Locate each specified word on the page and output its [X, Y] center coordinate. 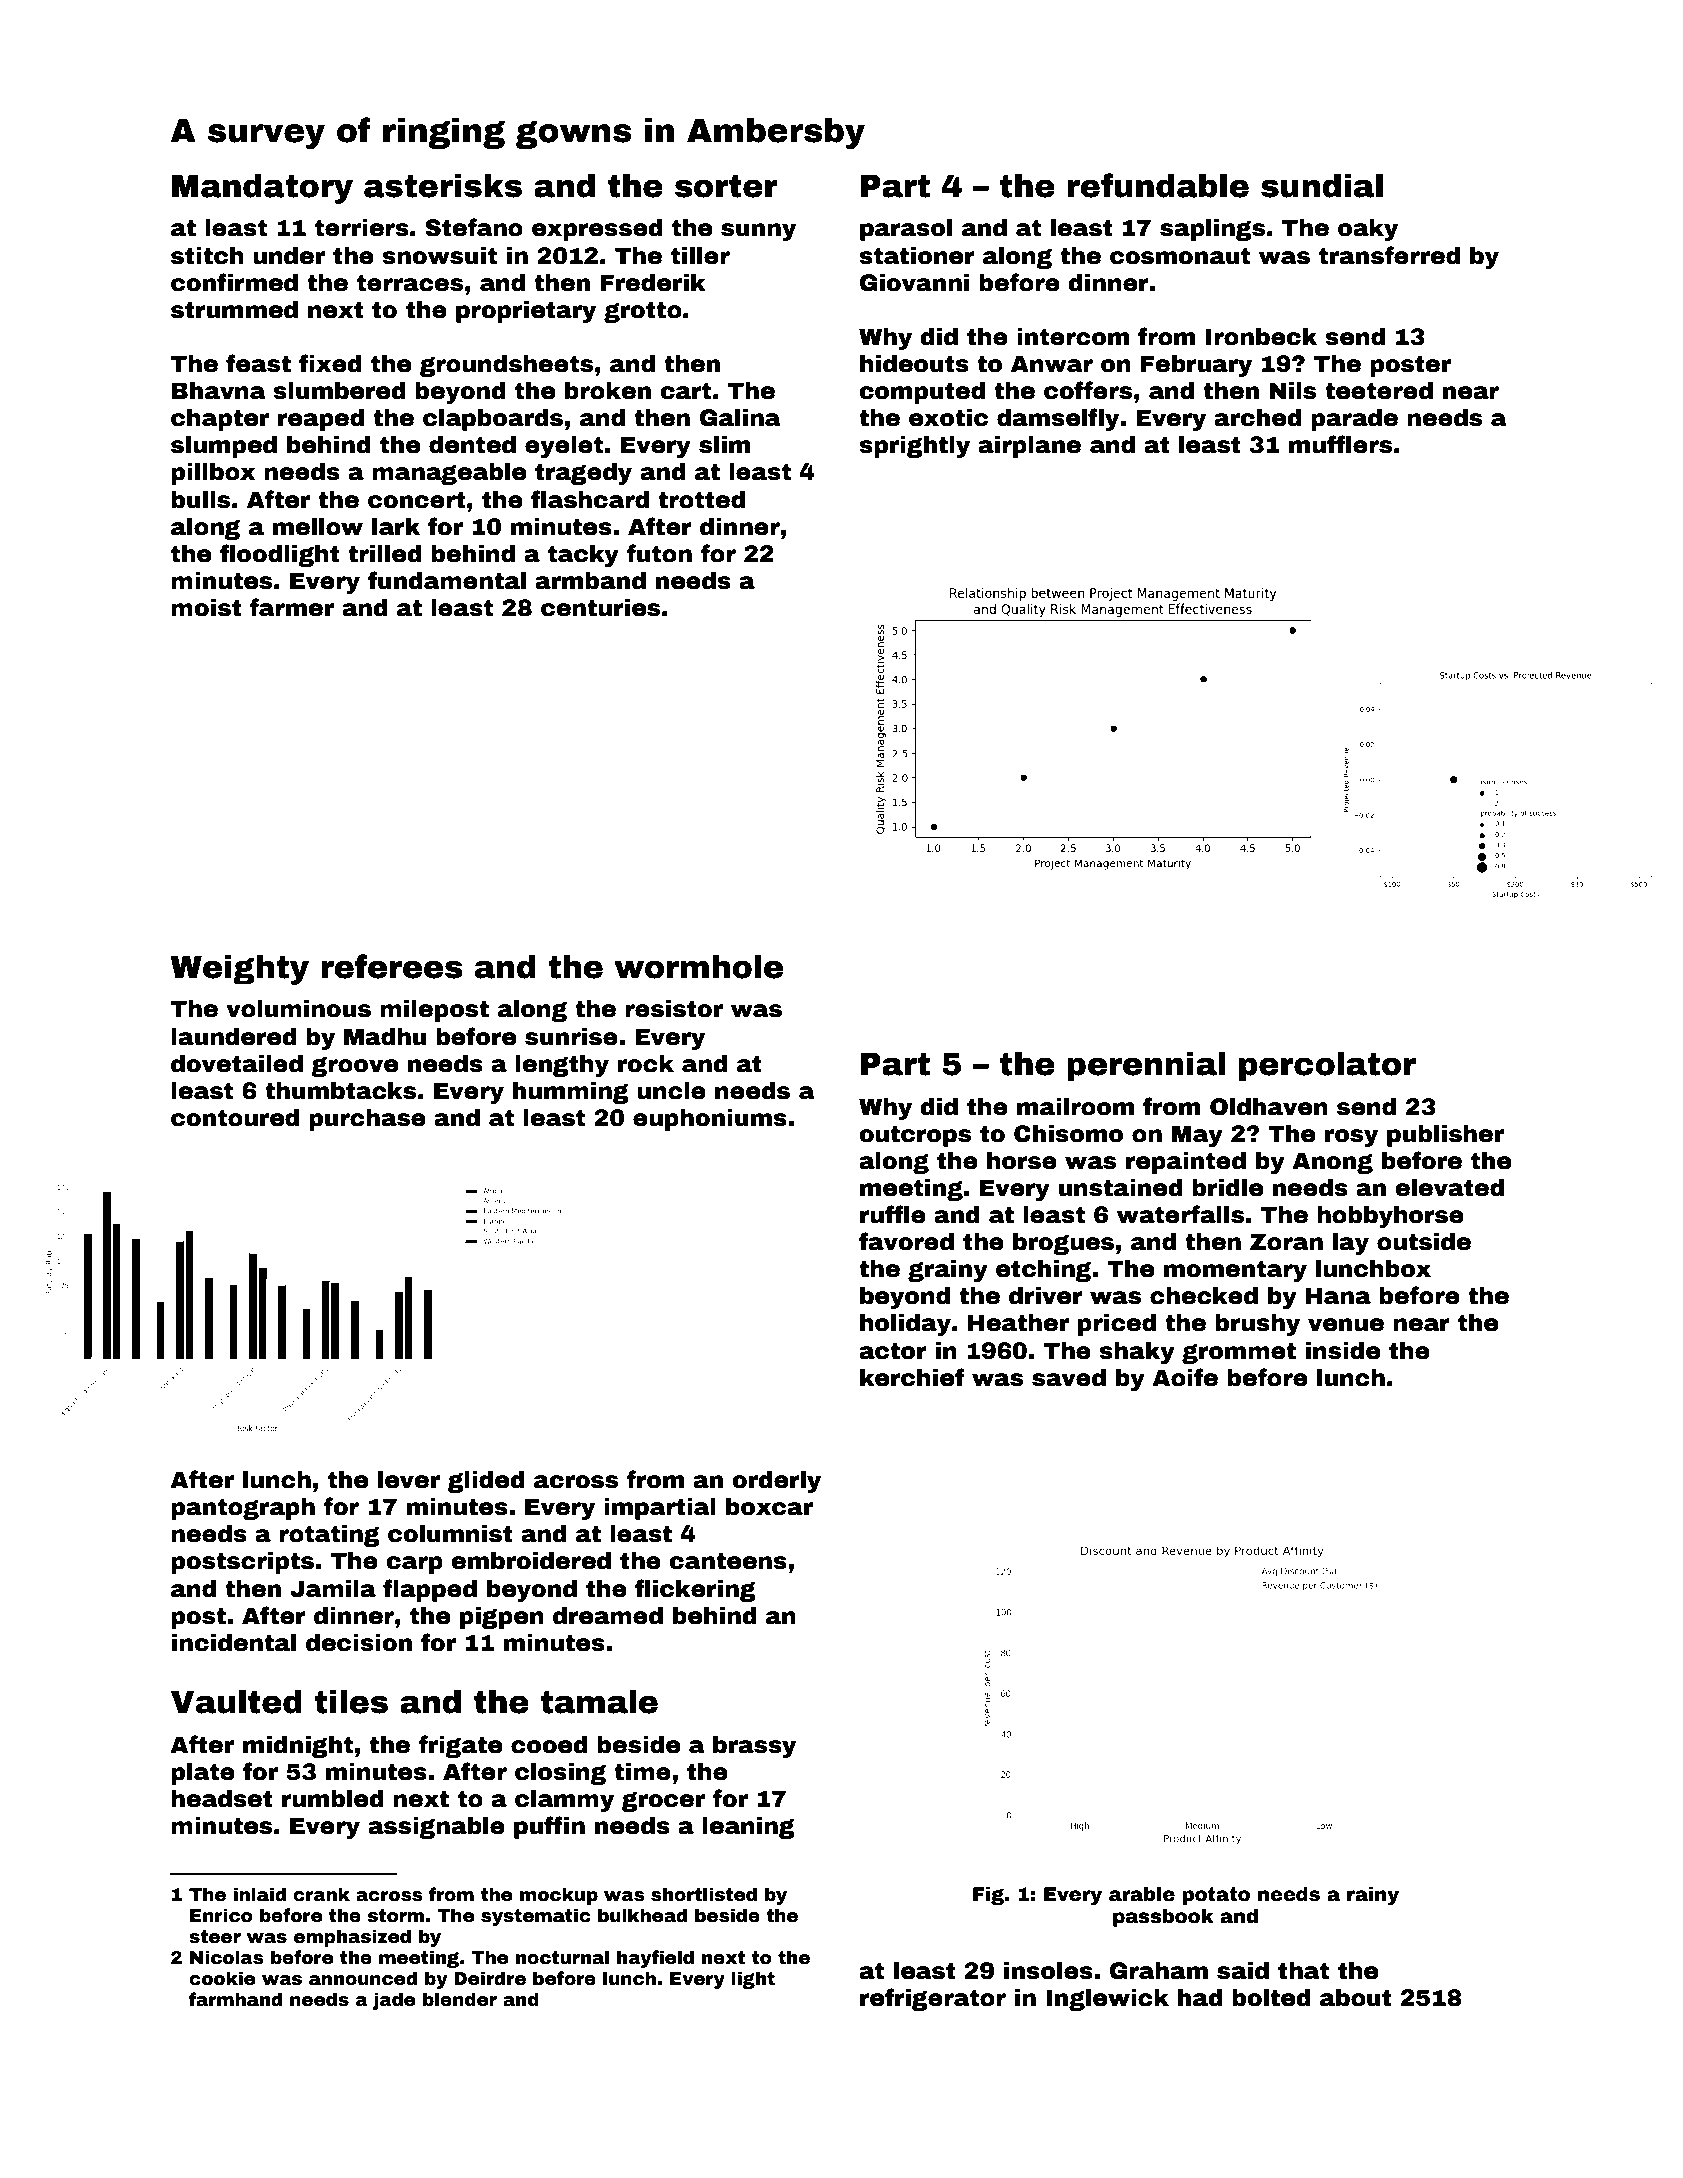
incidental [234, 1643]
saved [1069, 1378]
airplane [1029, 447]
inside [1343, 1351]
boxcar [769, 1507]
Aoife [1185, 1377]
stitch [207, 256]
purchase [367, 1120]
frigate [460, 1746]
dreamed [608, 1616]
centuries [600, 608]
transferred [1389, 255]
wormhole [698, 967]
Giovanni [914, 283]
